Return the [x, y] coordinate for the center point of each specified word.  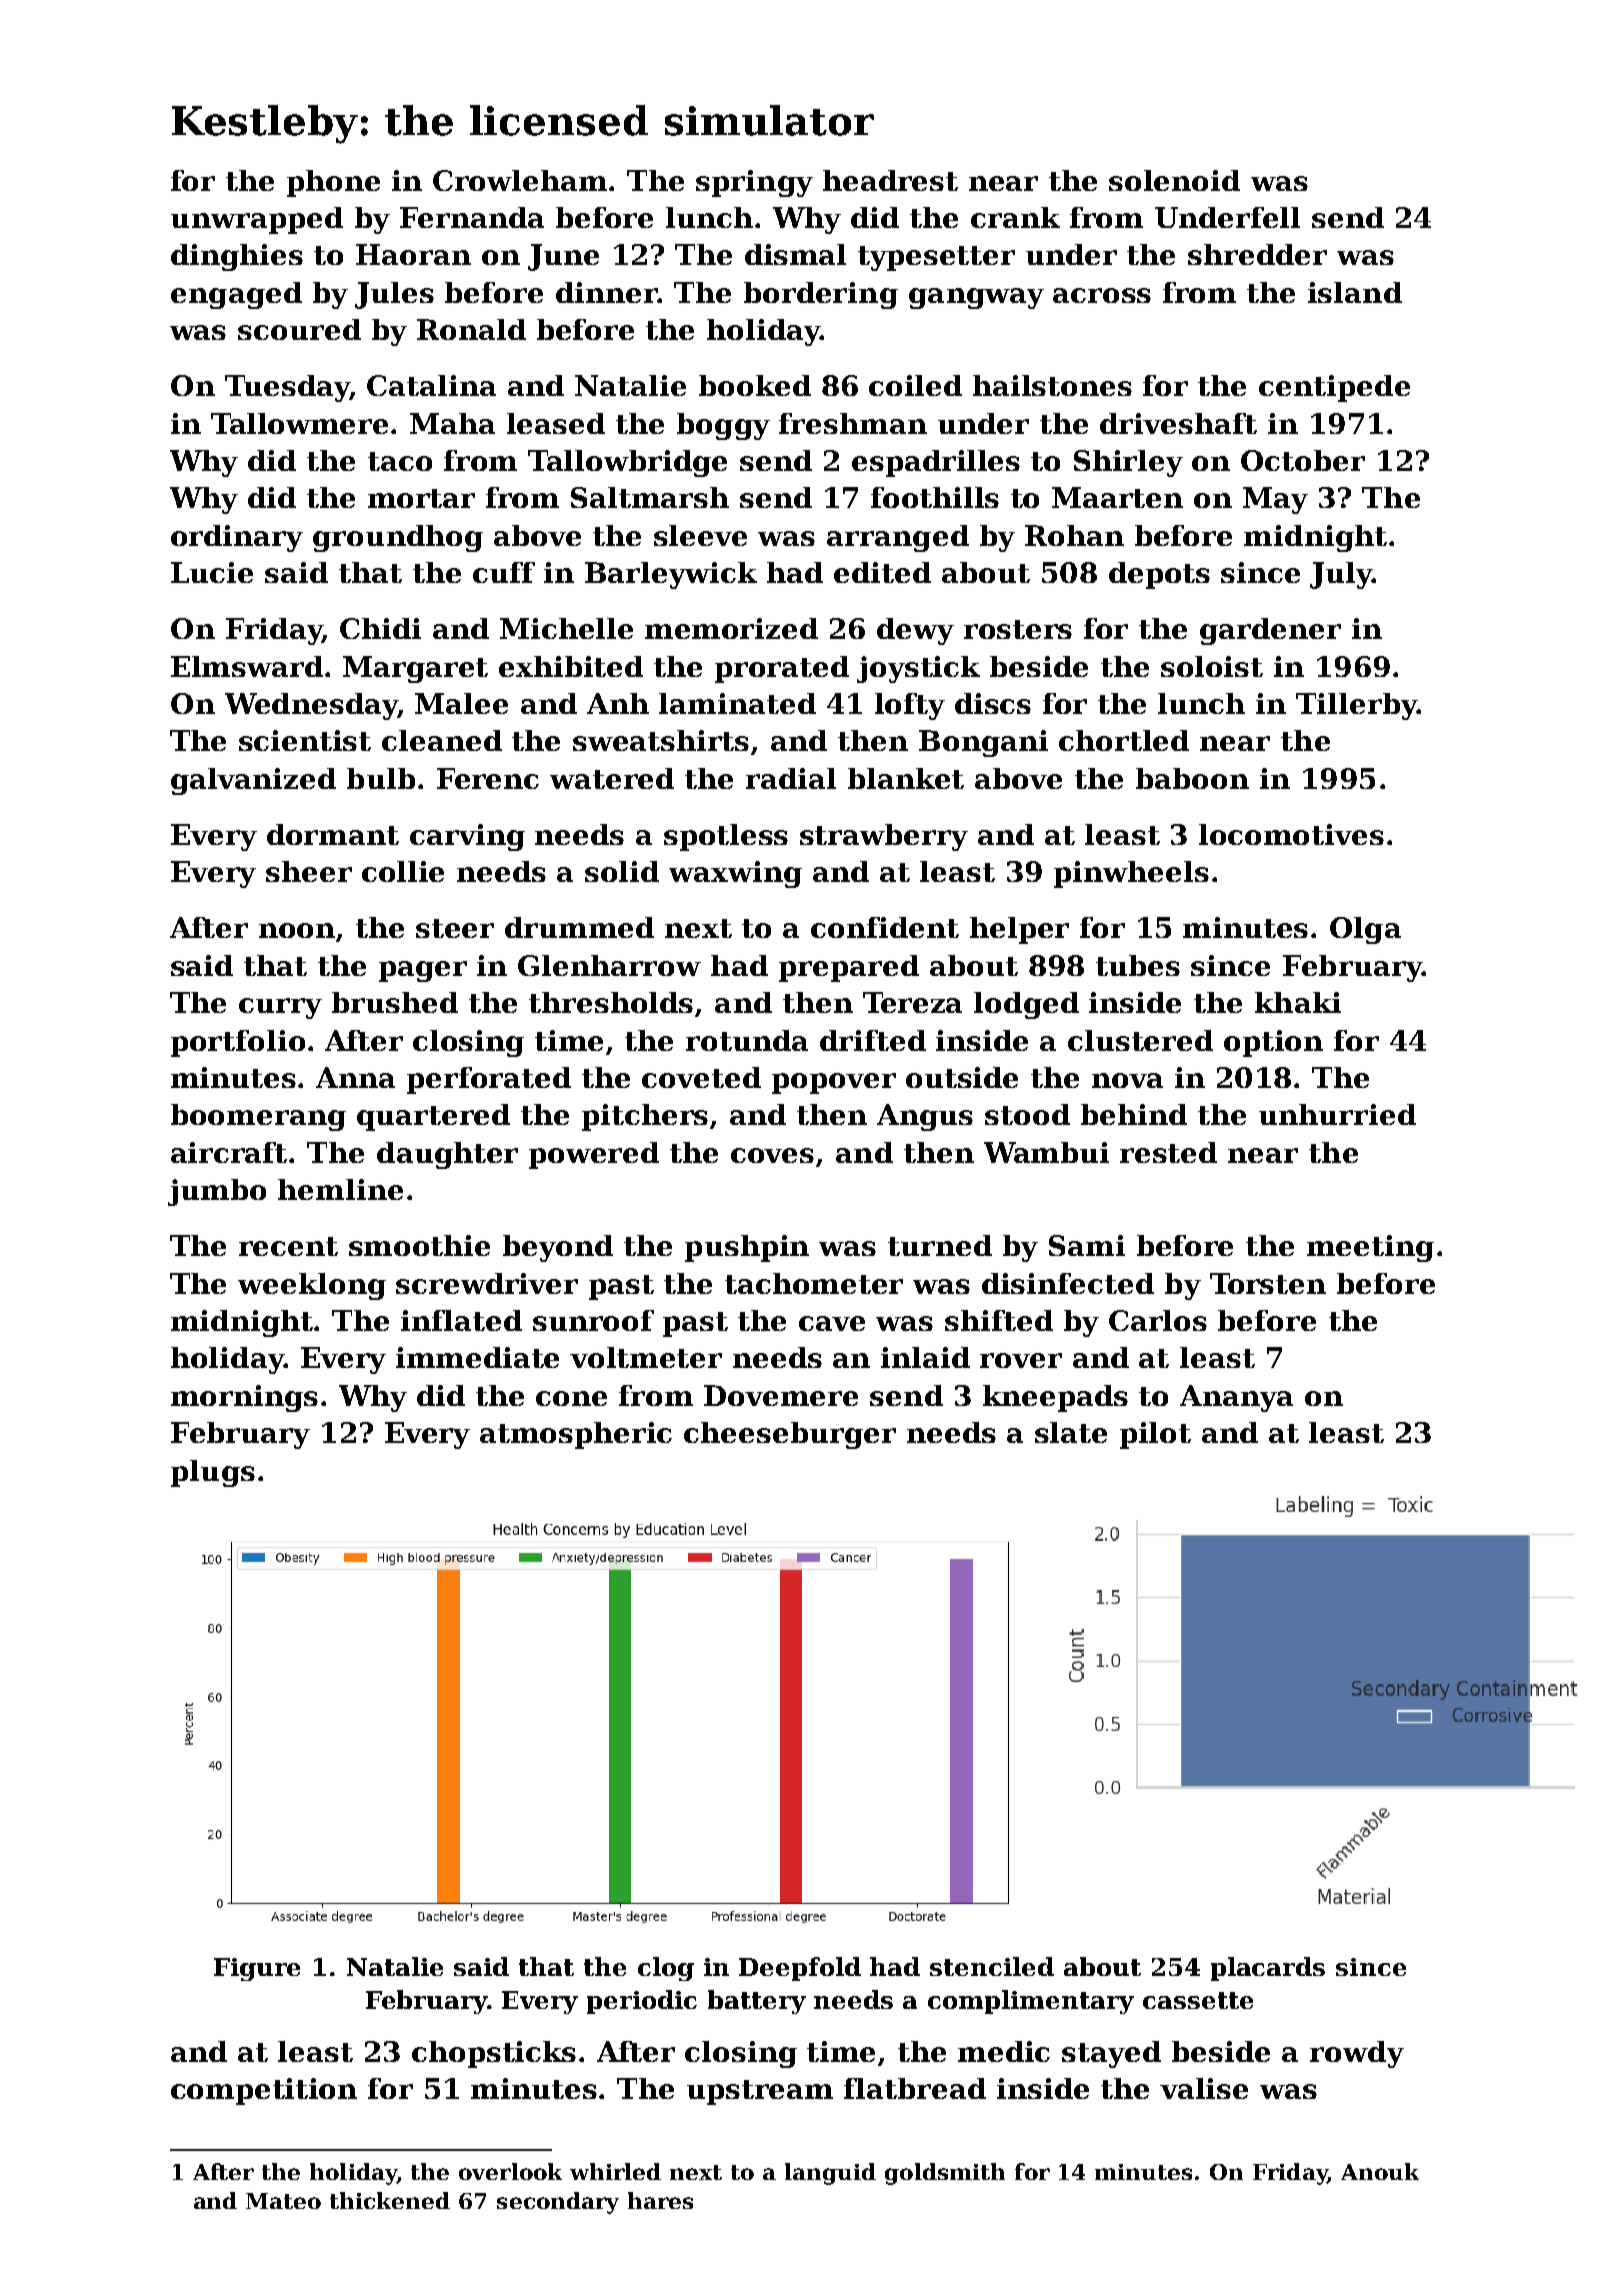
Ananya [1236, 1398]
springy [754, 183]
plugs [213, 1473]
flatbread [915, 2088]
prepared [849, 968]
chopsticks [494, 2054]
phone [333, 183]
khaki [1298, 1002]
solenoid [1174, 180]
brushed [395, 1002]
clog [666, 1969]
